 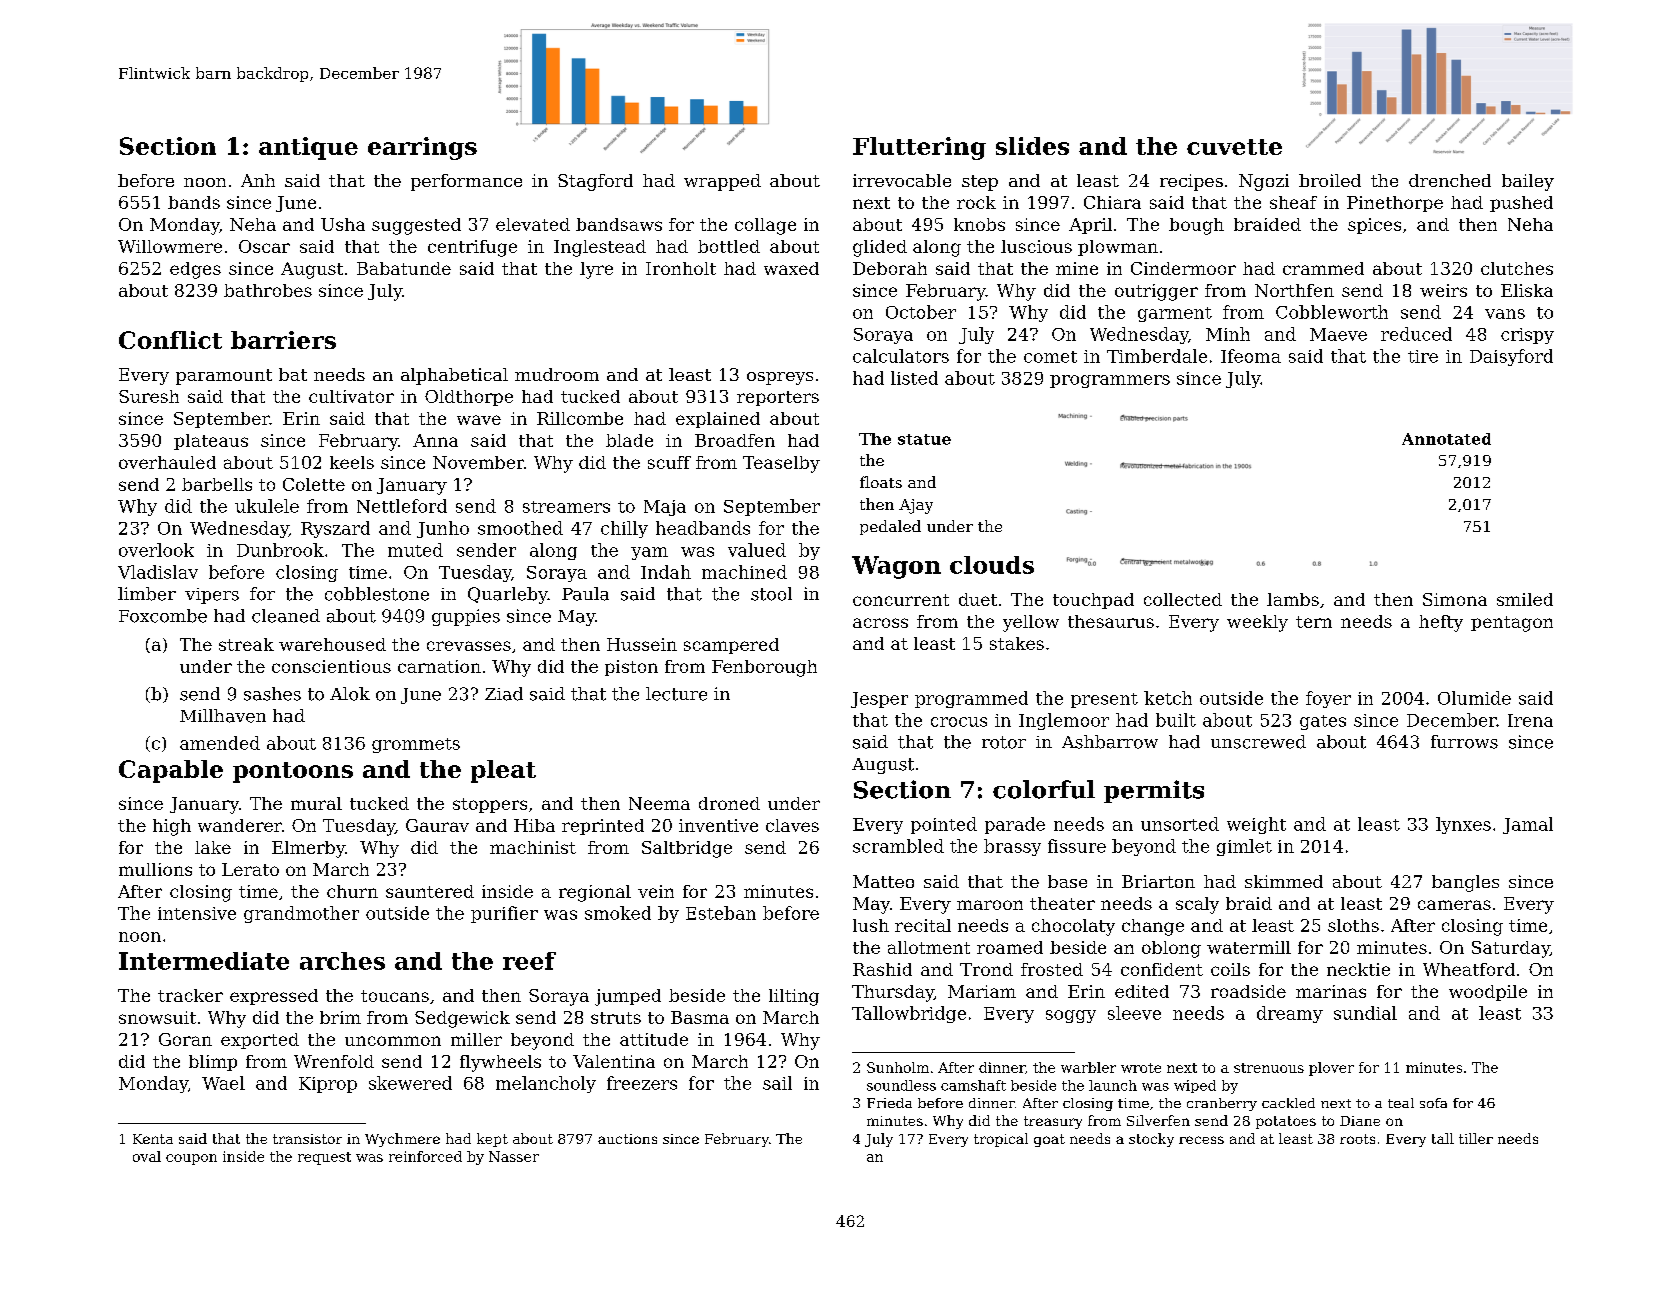 What do you see at coordinates (744, 572) in the document?
I see `machined` at bounding box center [744, 572].
